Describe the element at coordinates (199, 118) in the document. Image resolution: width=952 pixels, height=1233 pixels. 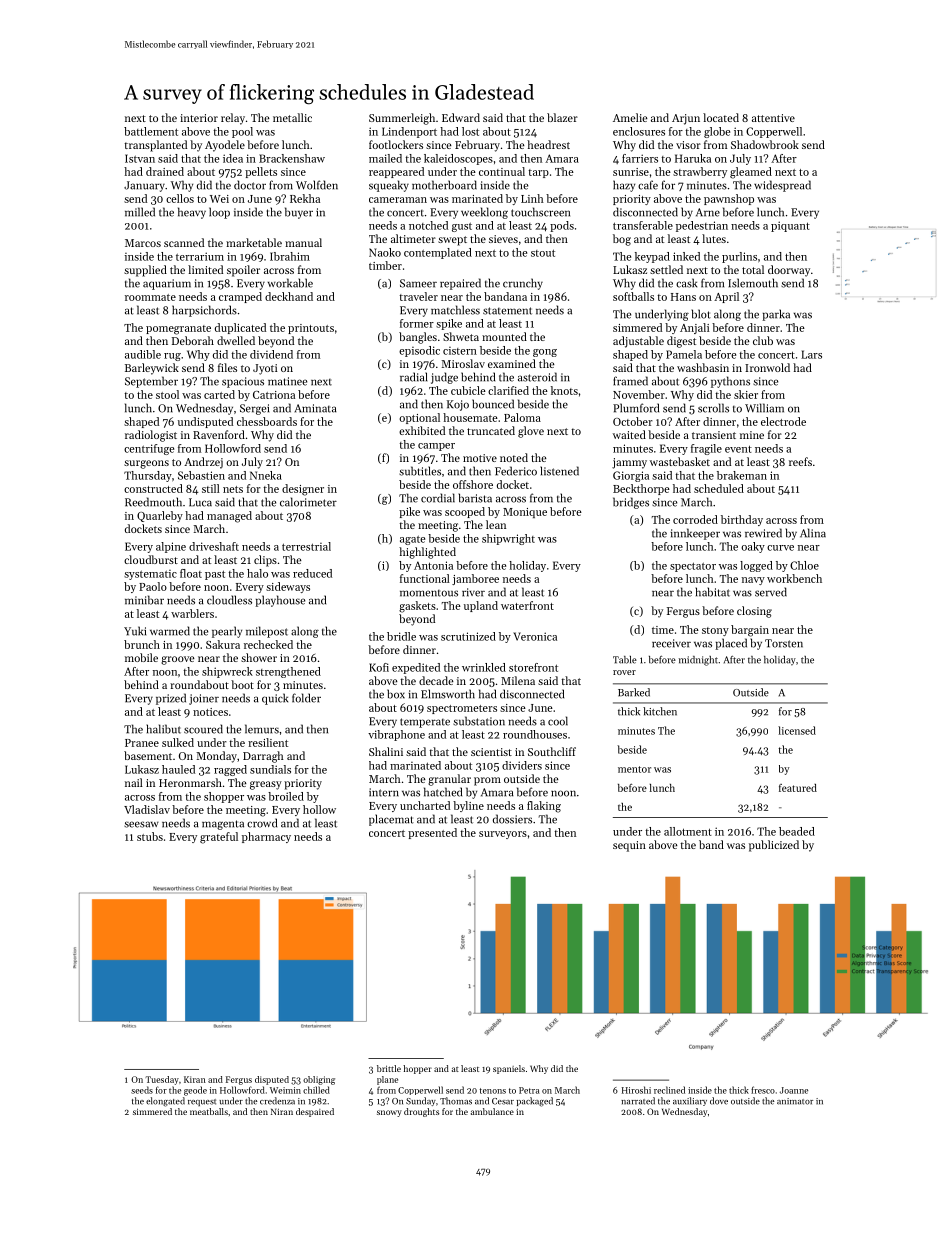
I see `interior` at that location.
